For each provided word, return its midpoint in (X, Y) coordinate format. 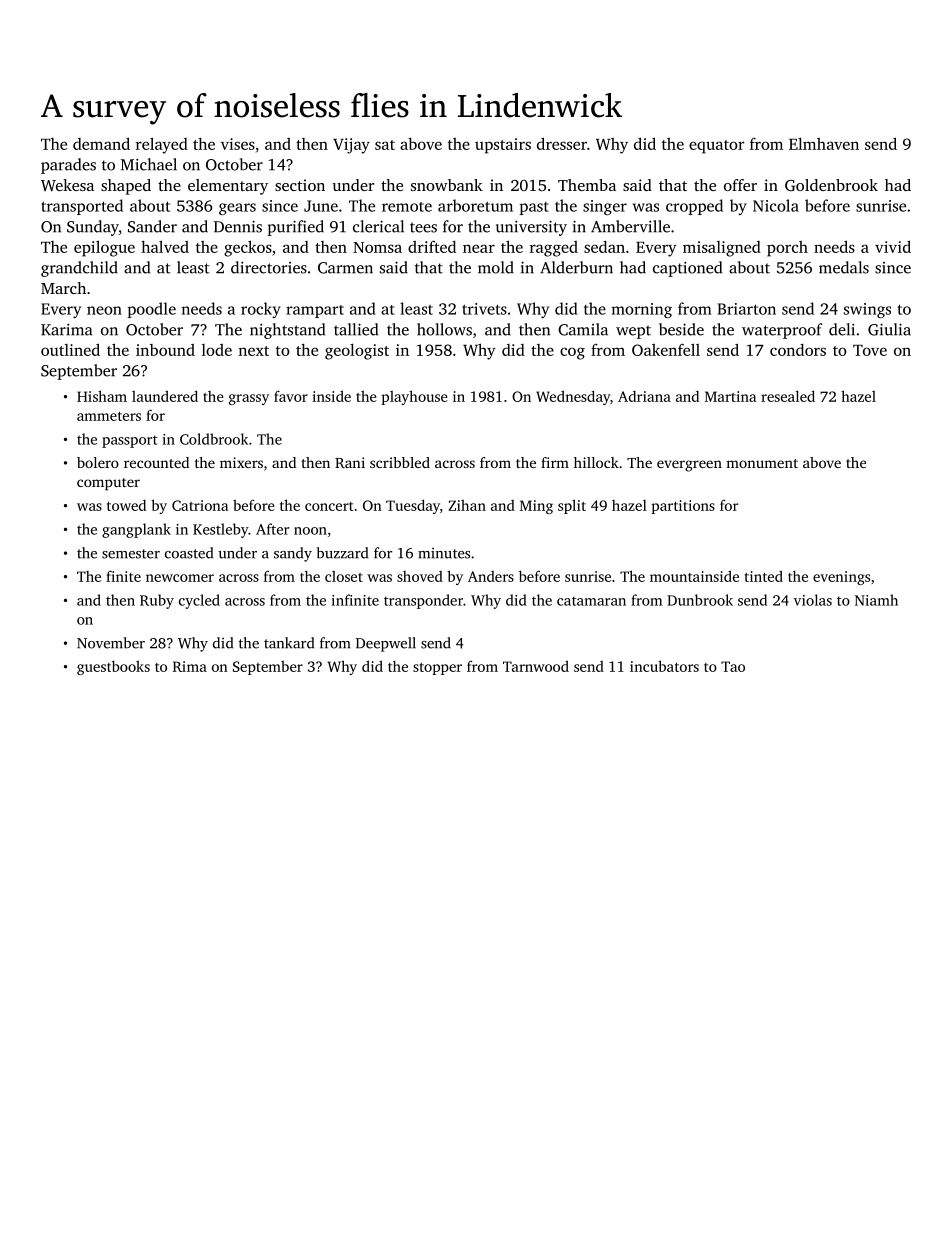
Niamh (876, 600)
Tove (870, 350)
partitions (683, 507)
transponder (423, 601)
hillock (596, 462)
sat (385, 145)
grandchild (79, 269)
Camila (583, 329)
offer (740, 185)
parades (68, 166)
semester (131, 554)
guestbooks (113, 667)
